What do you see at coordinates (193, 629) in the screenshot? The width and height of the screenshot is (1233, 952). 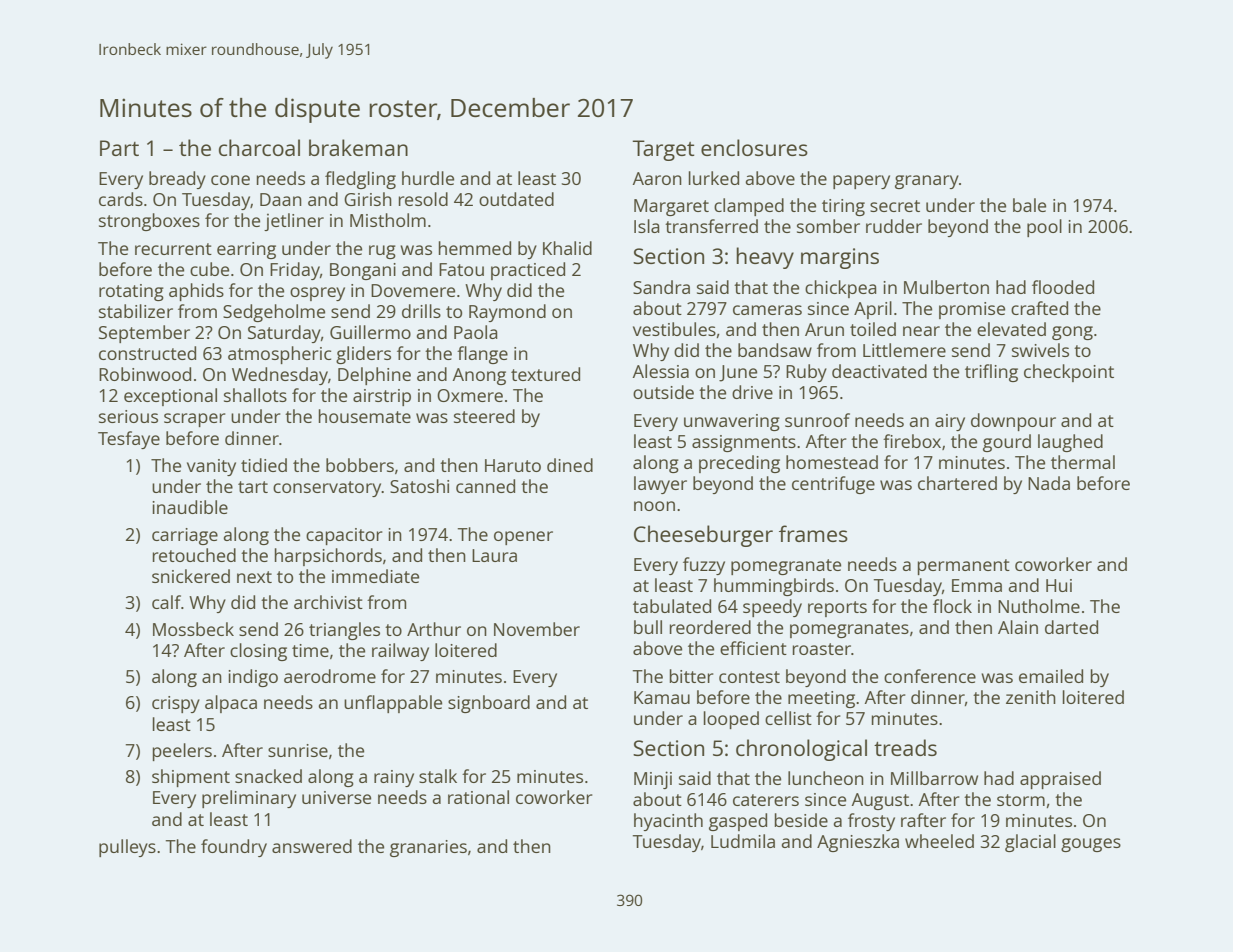 I see `Mossbeck` at bounding box center [193, 629].
